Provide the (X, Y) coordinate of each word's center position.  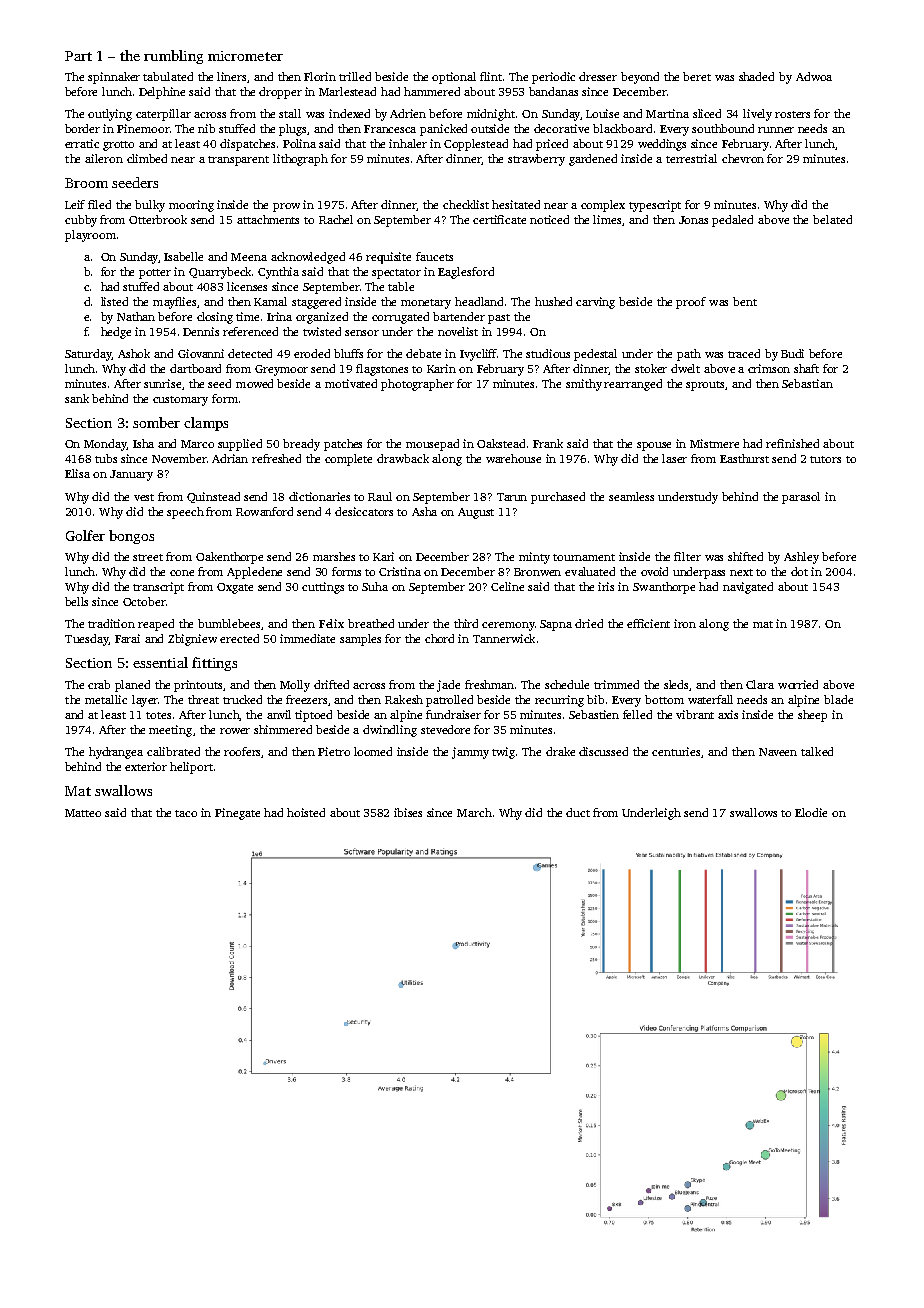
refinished (792, 443)
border (82, 128)
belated (832, 219)
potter (155, 274)
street (148, 557)
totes (158, 715)
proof (691, 303)
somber (156, 422)
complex (603, 206)
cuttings (323, 588)
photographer (417, 385)
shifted (745, 556)
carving (595, 303)
